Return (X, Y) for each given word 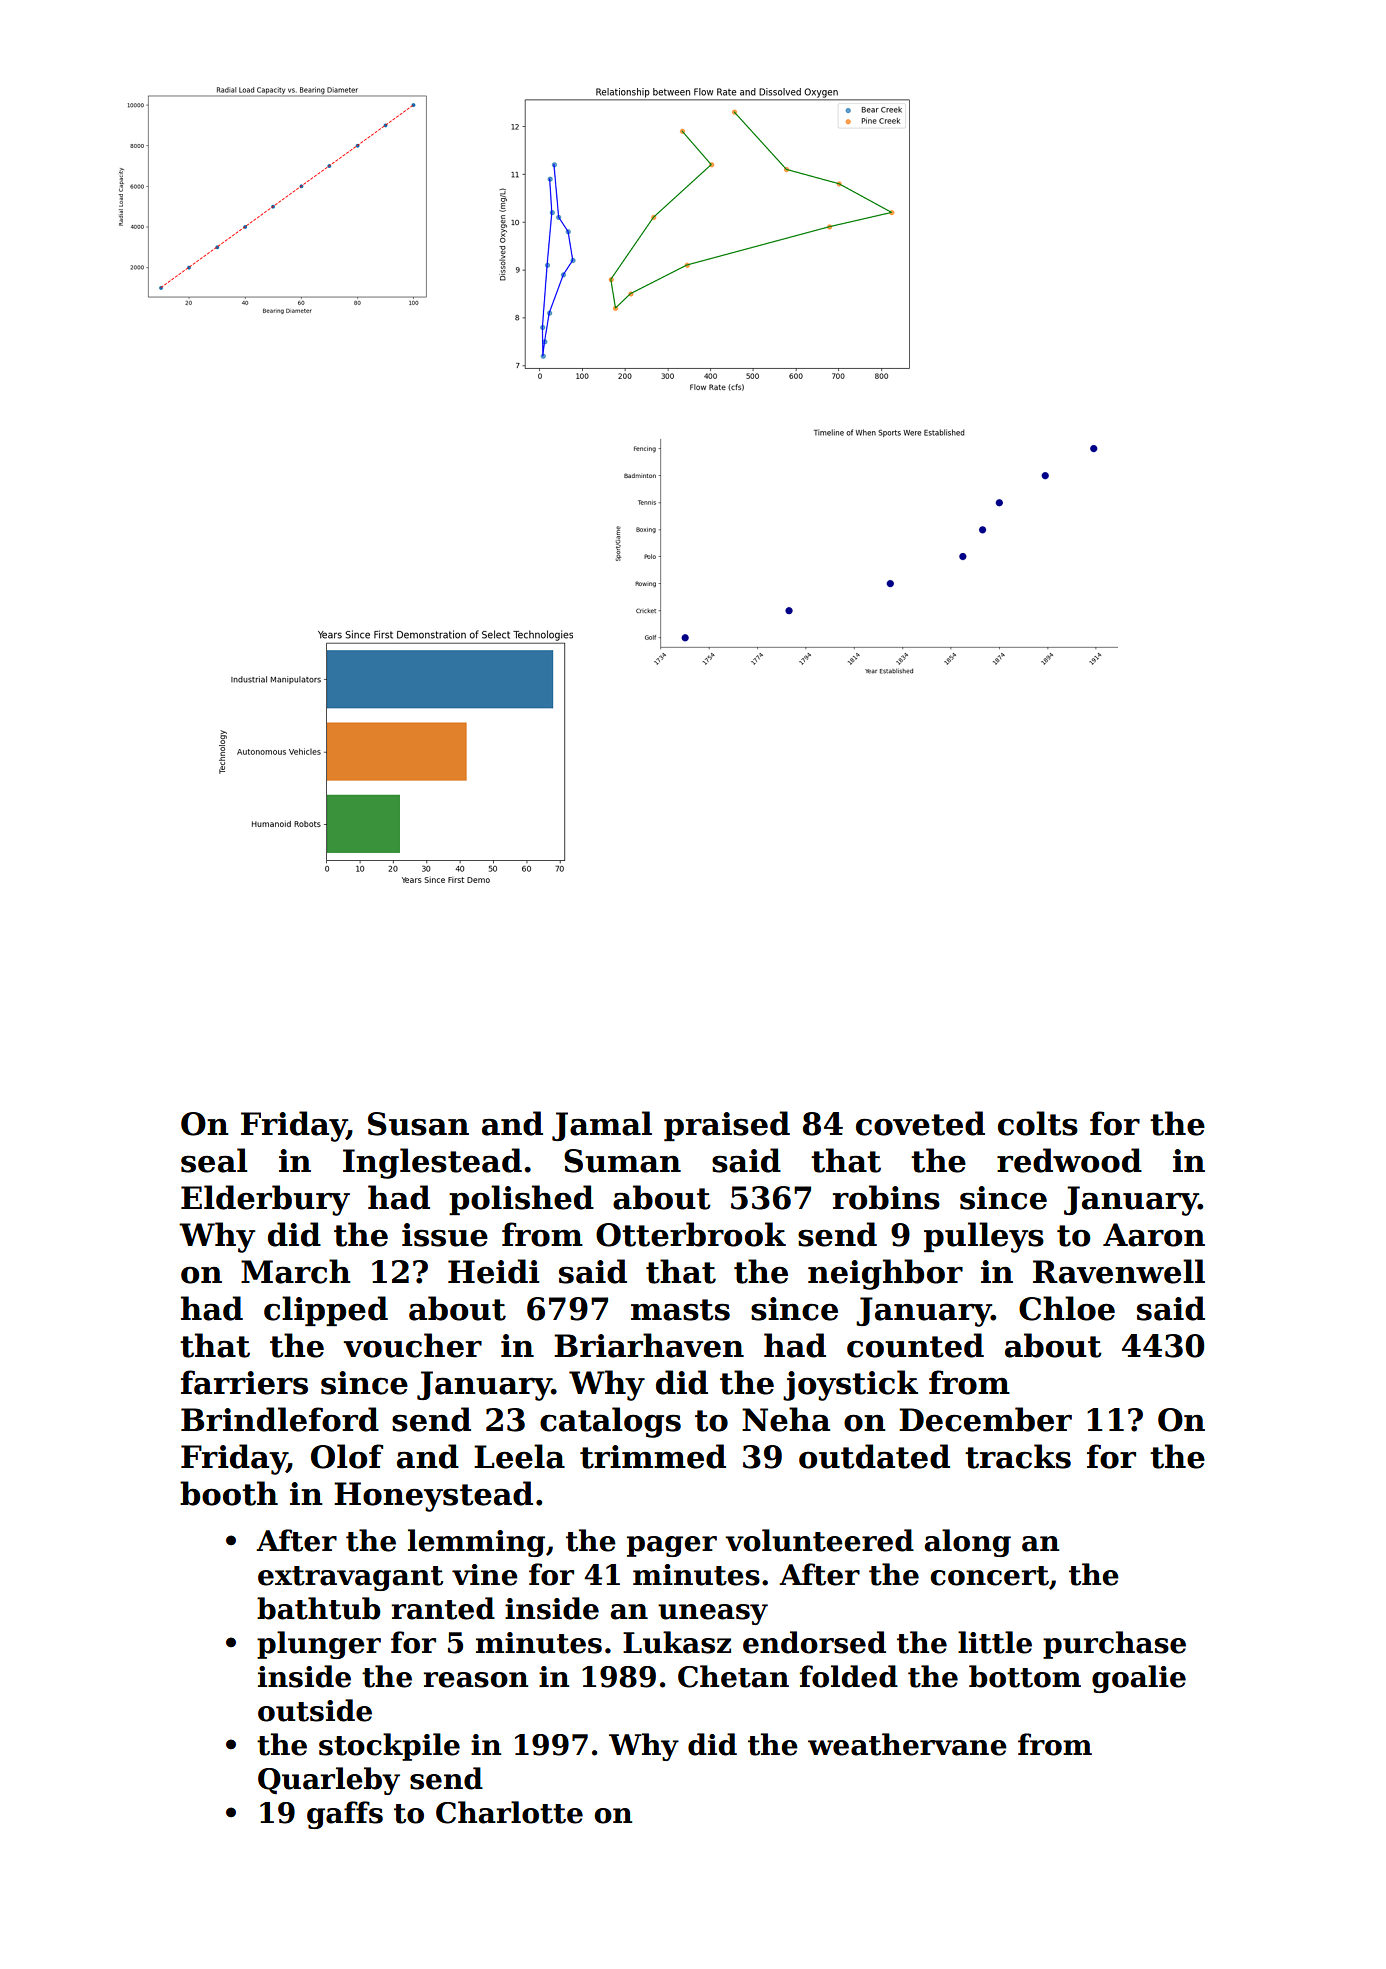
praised (727, 1126)
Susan (418, 1124)
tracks (1018, 1456)
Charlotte (509, 1812)
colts (1038, 1123)
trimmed (653, 1456)
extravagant (350, 1578)
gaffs (345, 1815)
